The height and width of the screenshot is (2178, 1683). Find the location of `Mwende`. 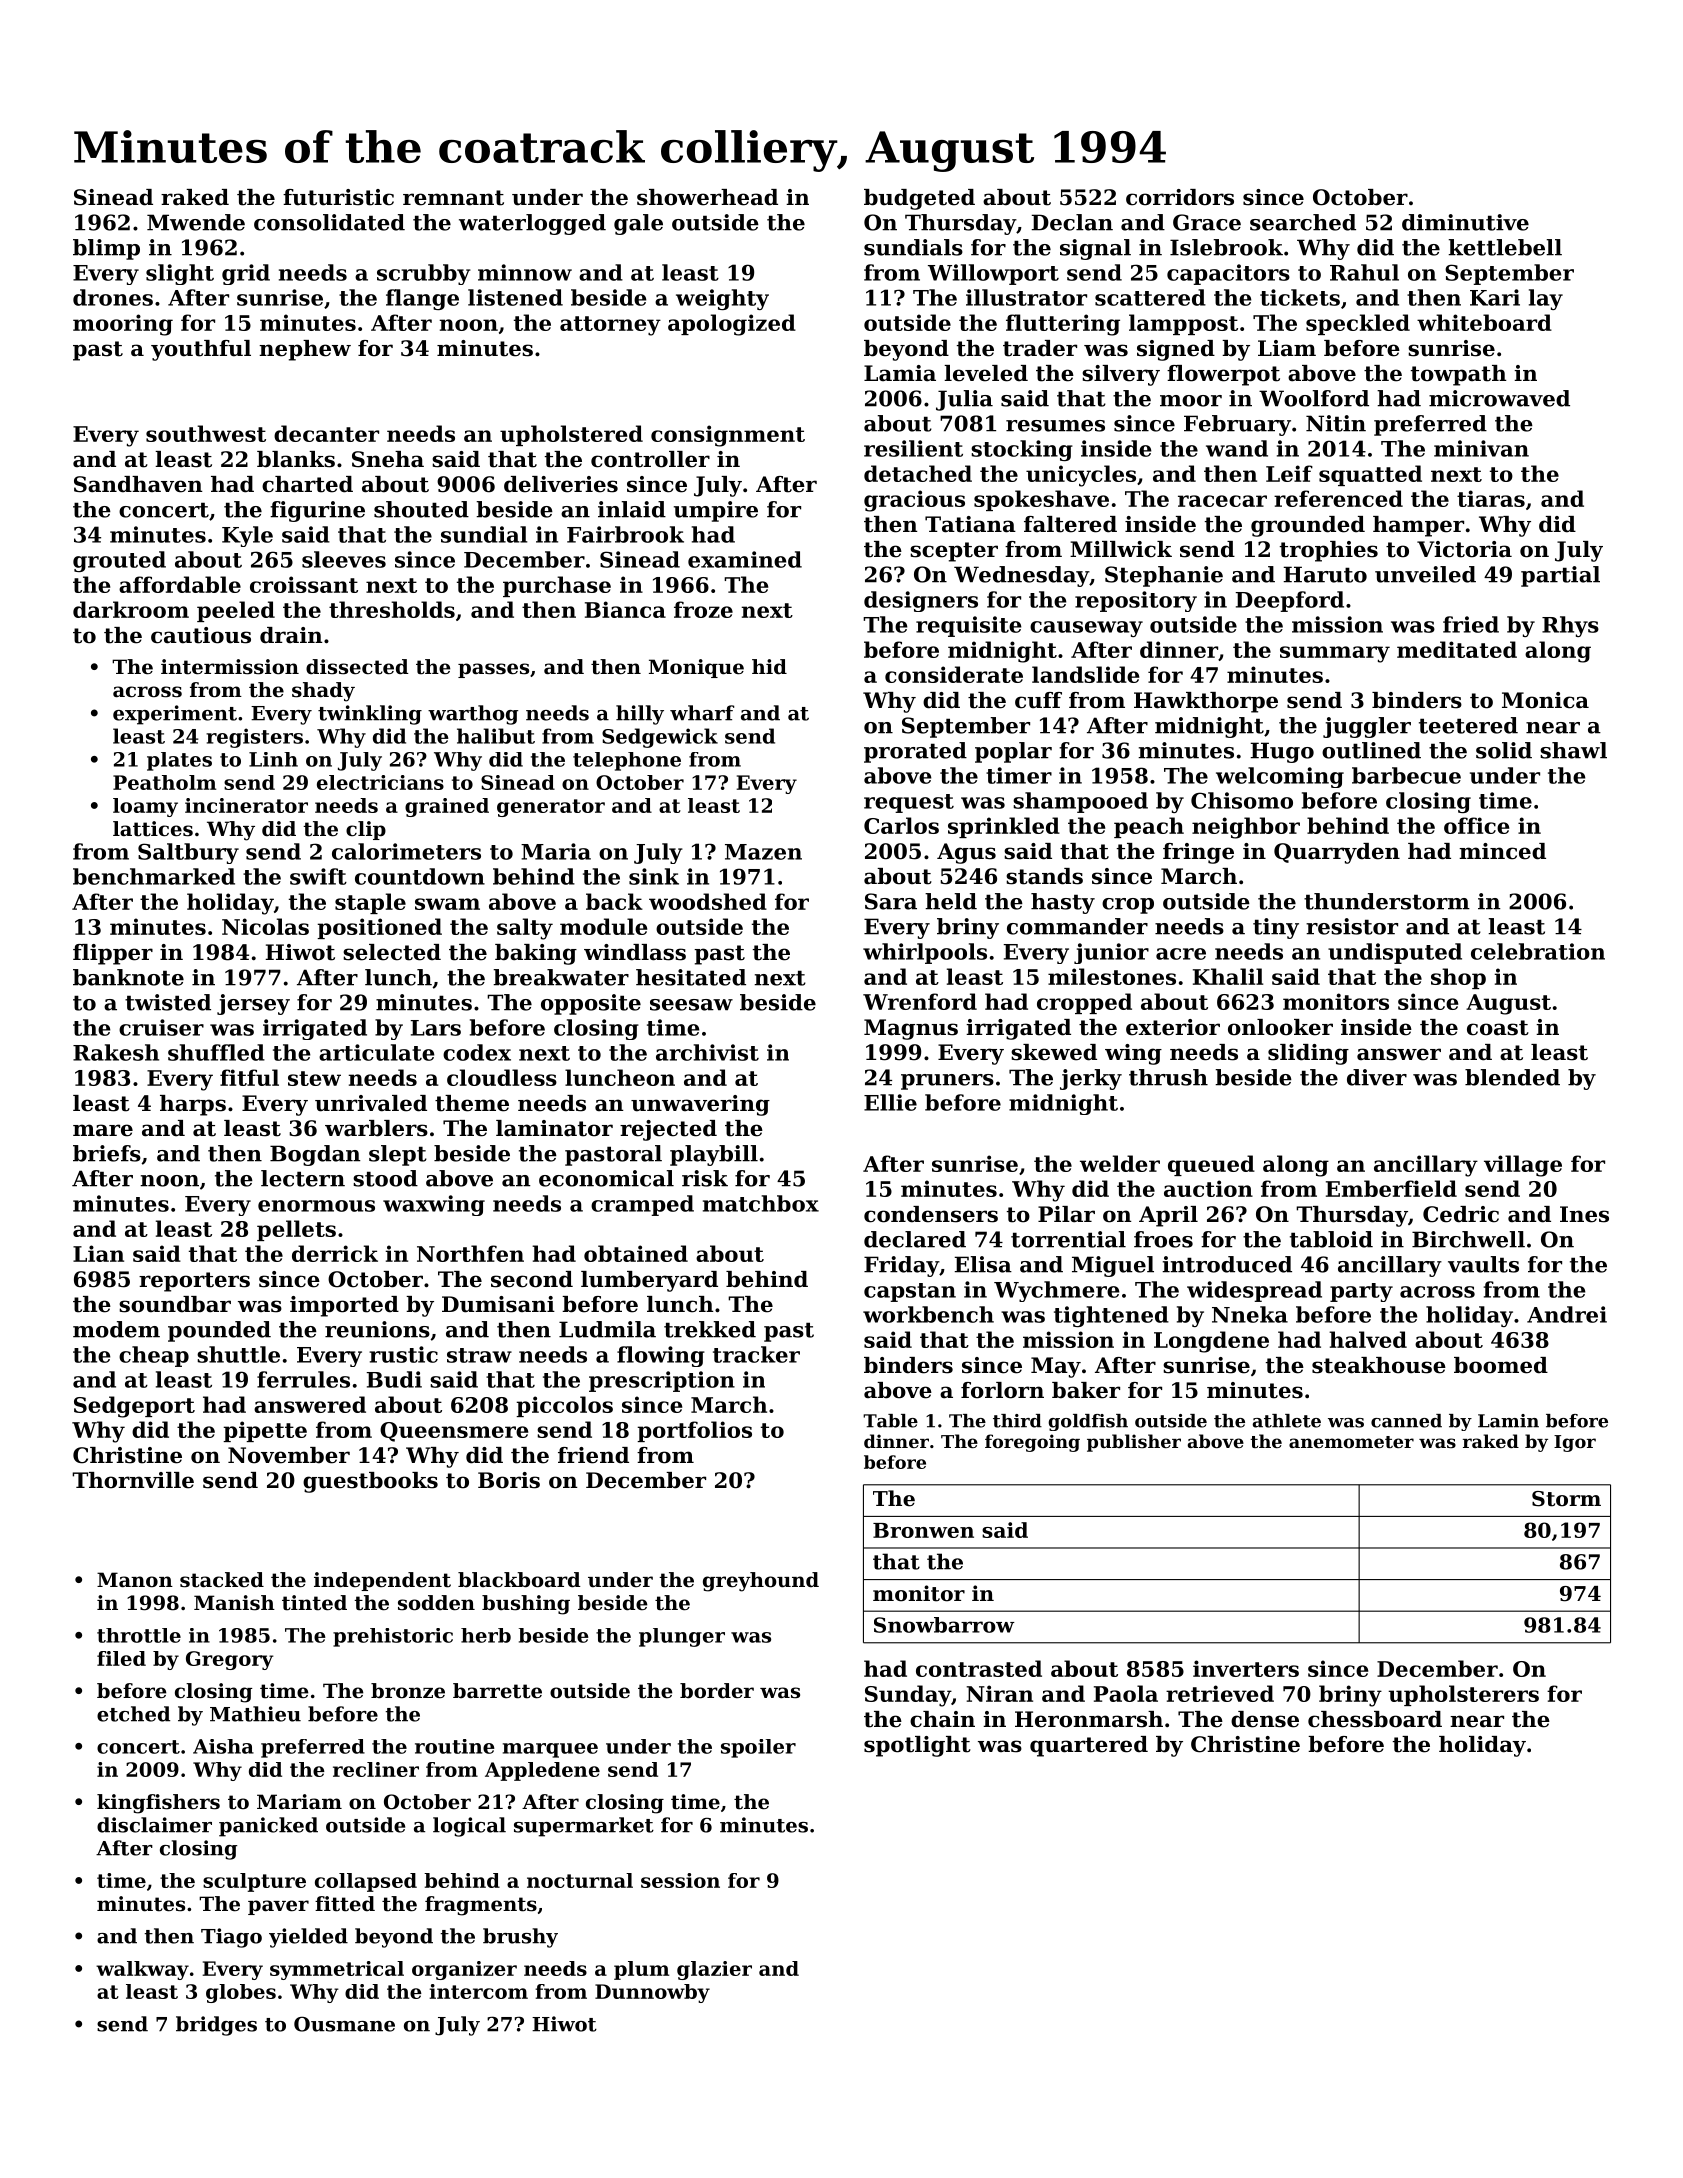

Mwende is located at coordinates (196, 222).
